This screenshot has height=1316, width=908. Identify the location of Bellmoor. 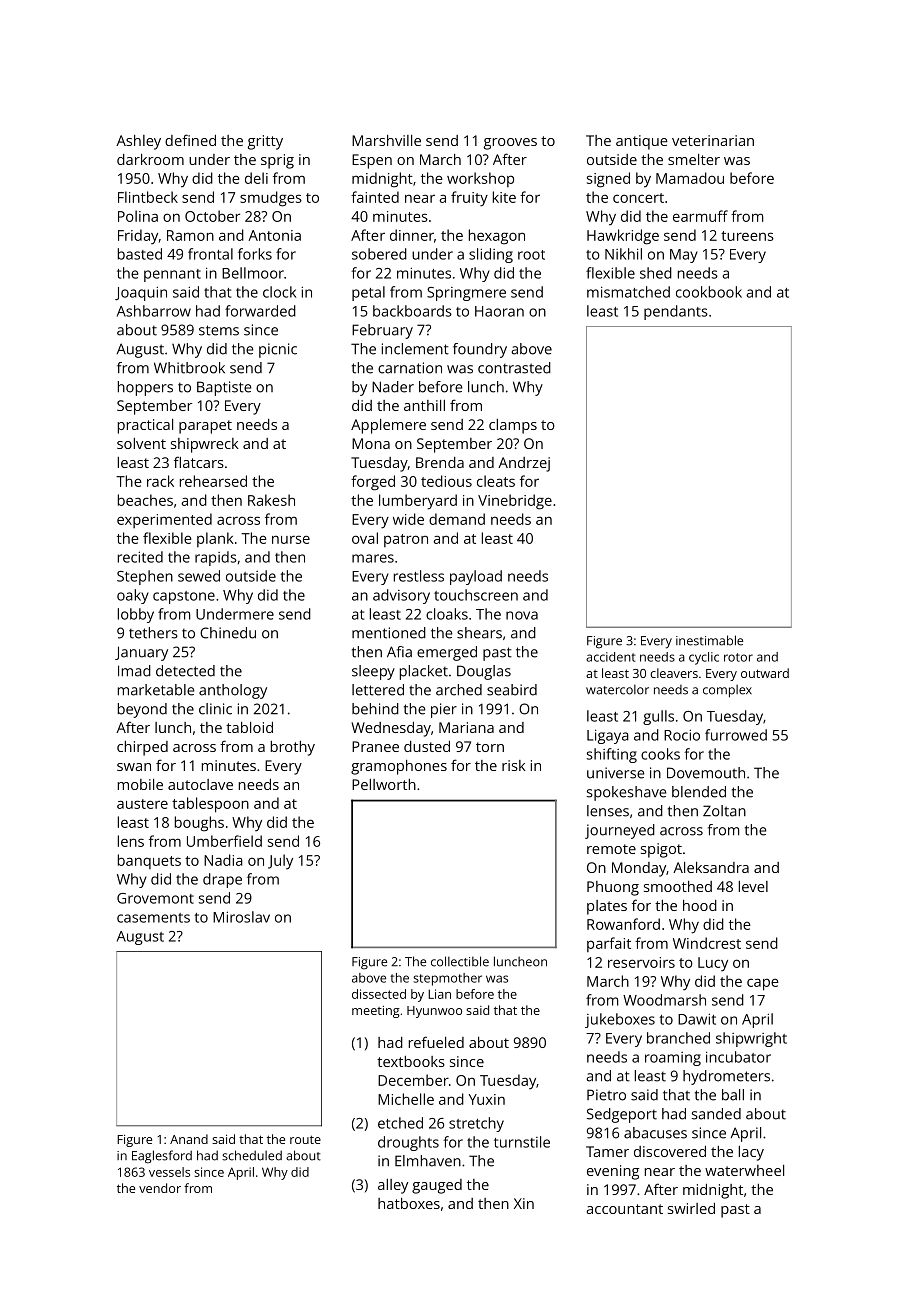
(253, 273).
